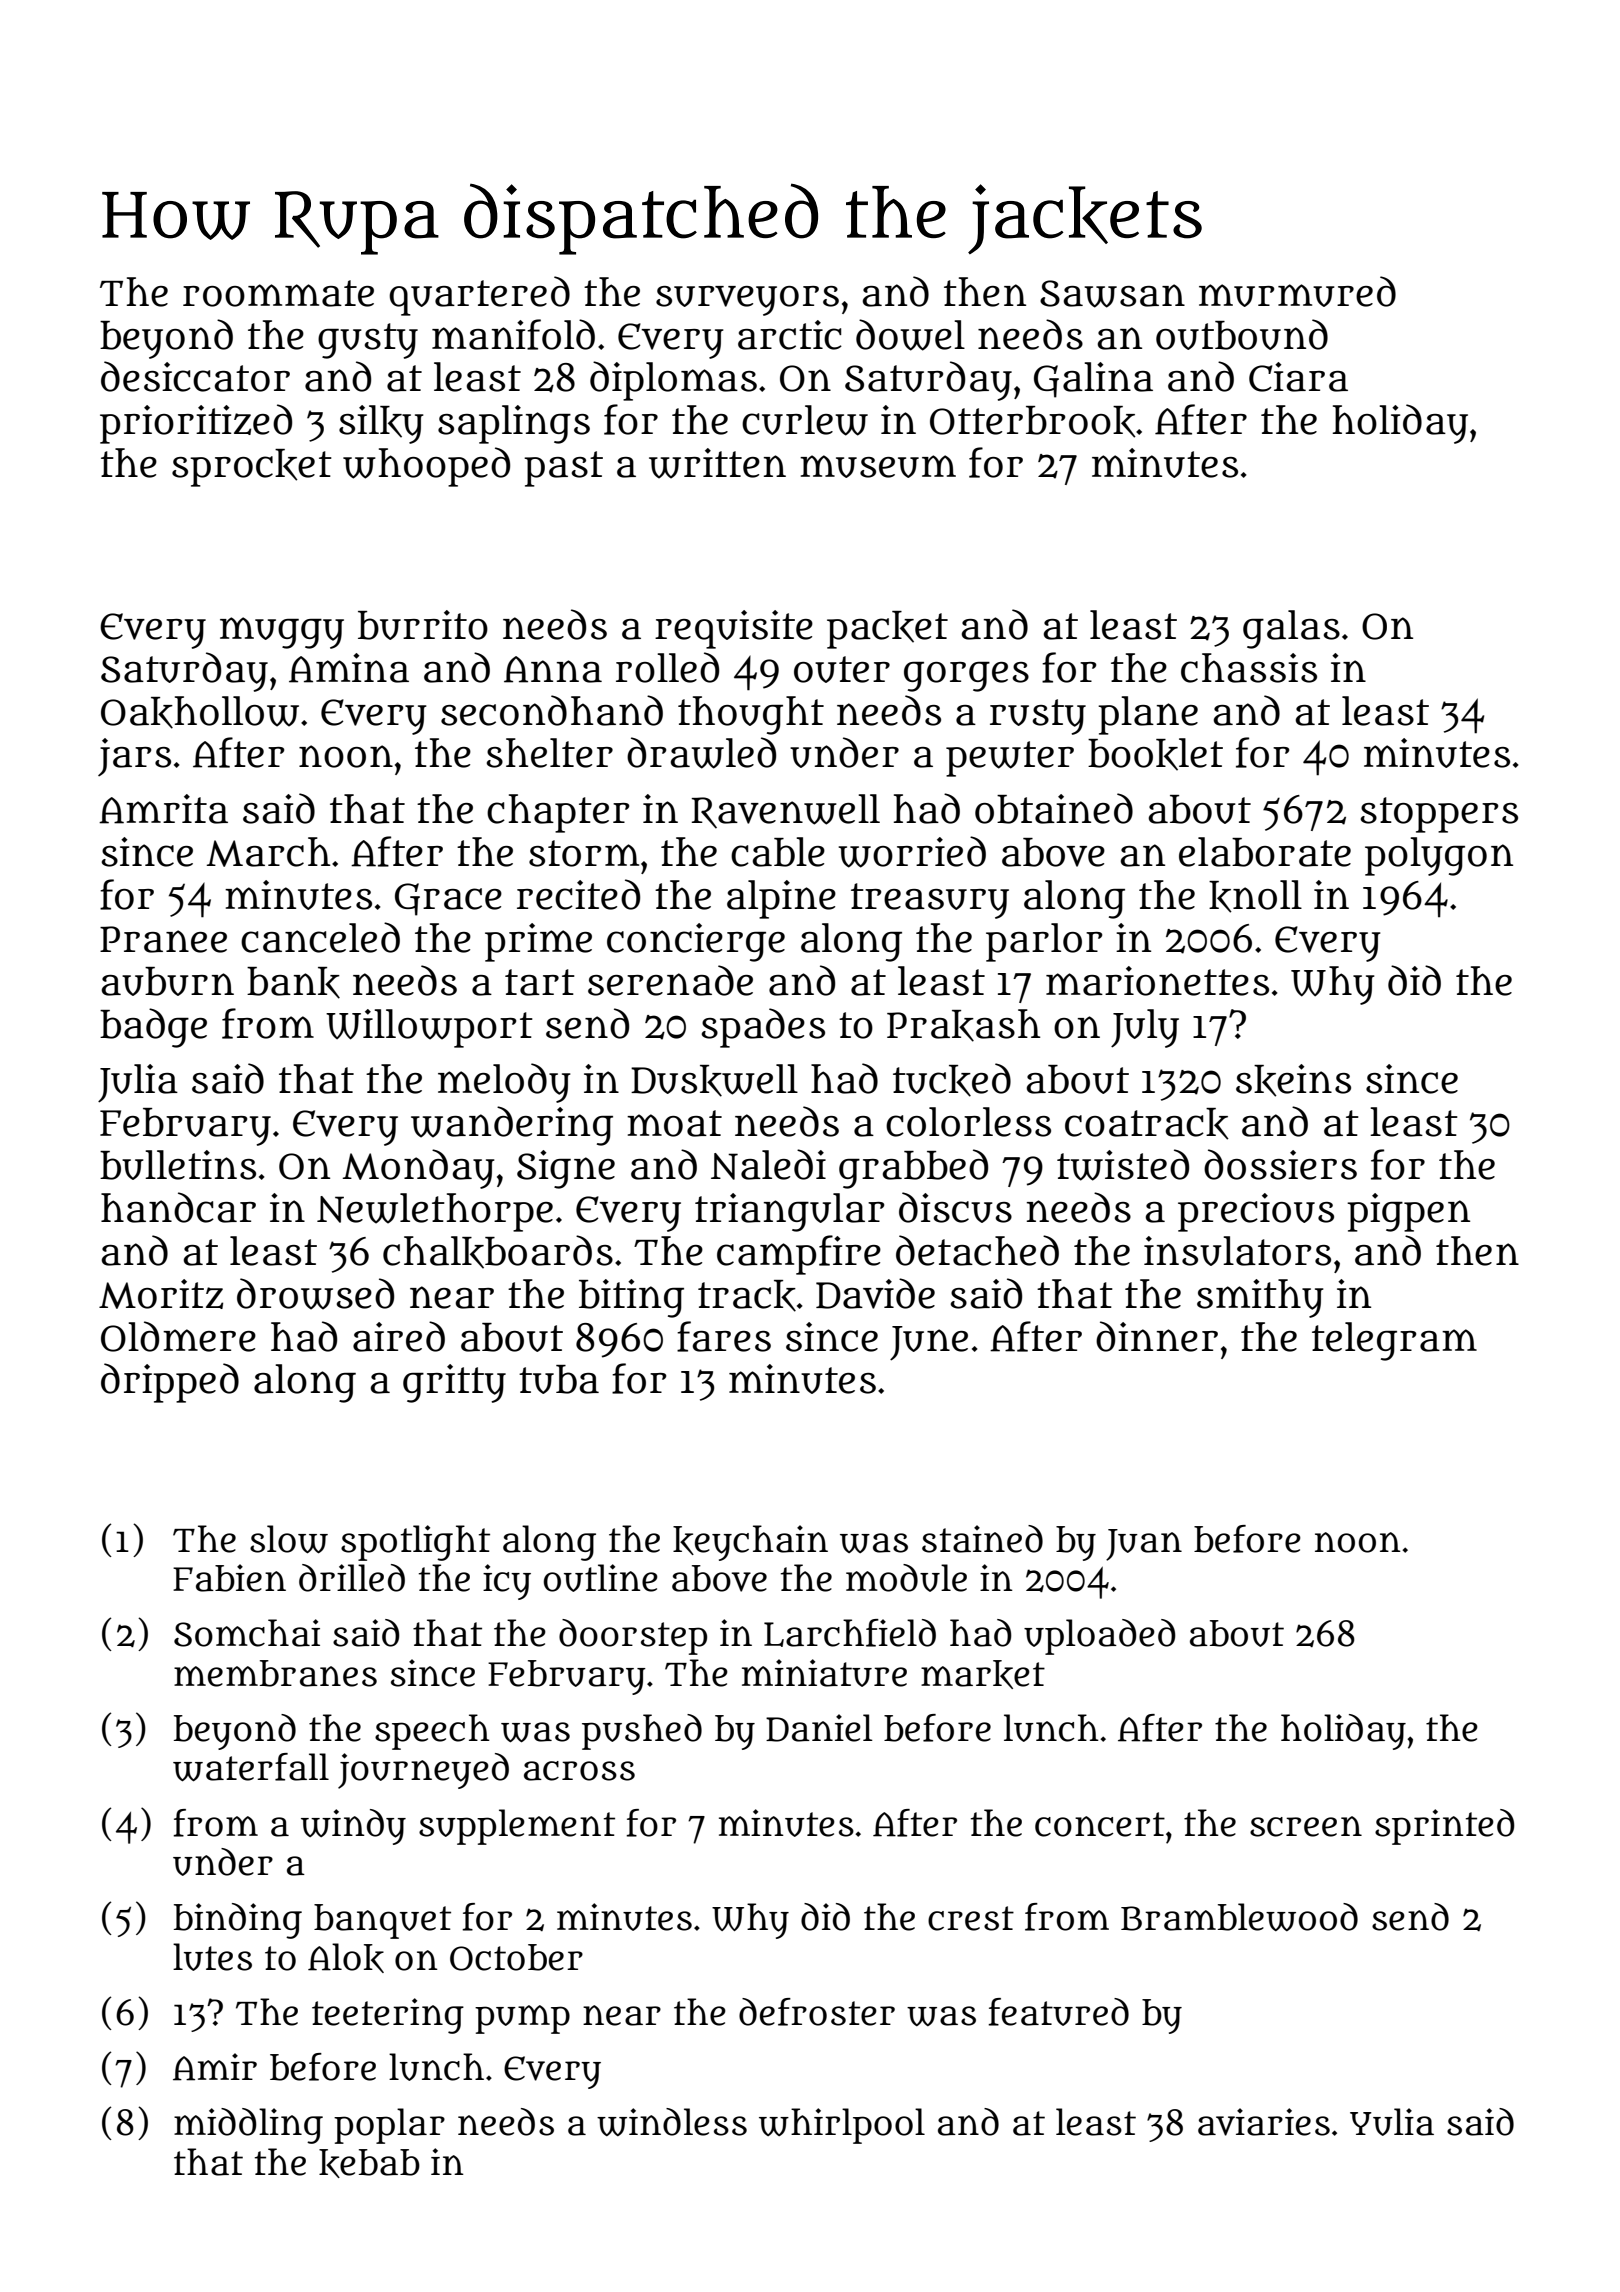  Describe the element at coordinates (1242, 334) in the document. I see `outbound` at that location.
